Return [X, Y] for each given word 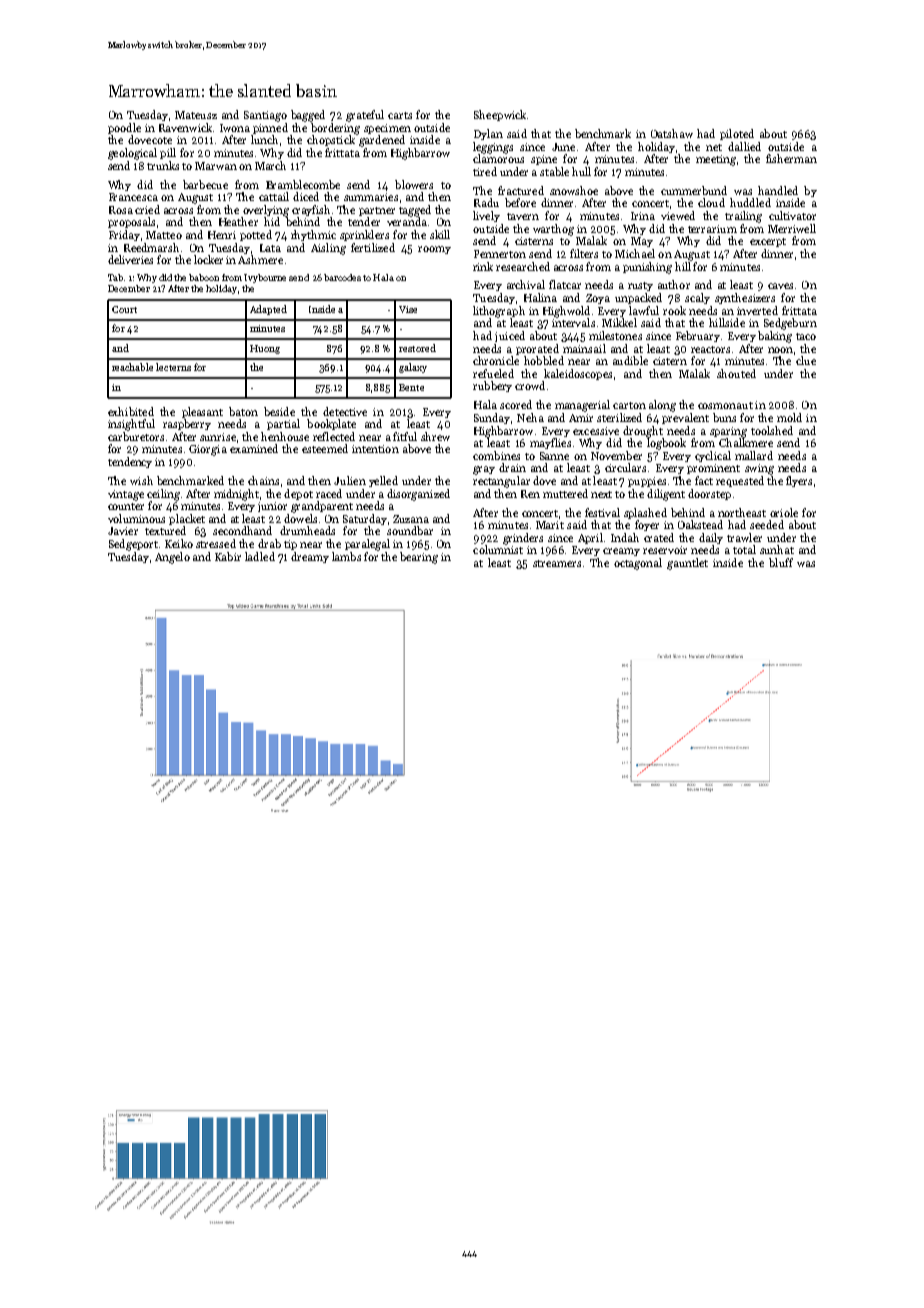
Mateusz [196, 115]
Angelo [172, 558]
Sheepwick [500, 115]
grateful [365, 116]
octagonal [638, 564]
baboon [204, 277]
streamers [557, 563]
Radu [486, 202]
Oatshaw [672, 133]
